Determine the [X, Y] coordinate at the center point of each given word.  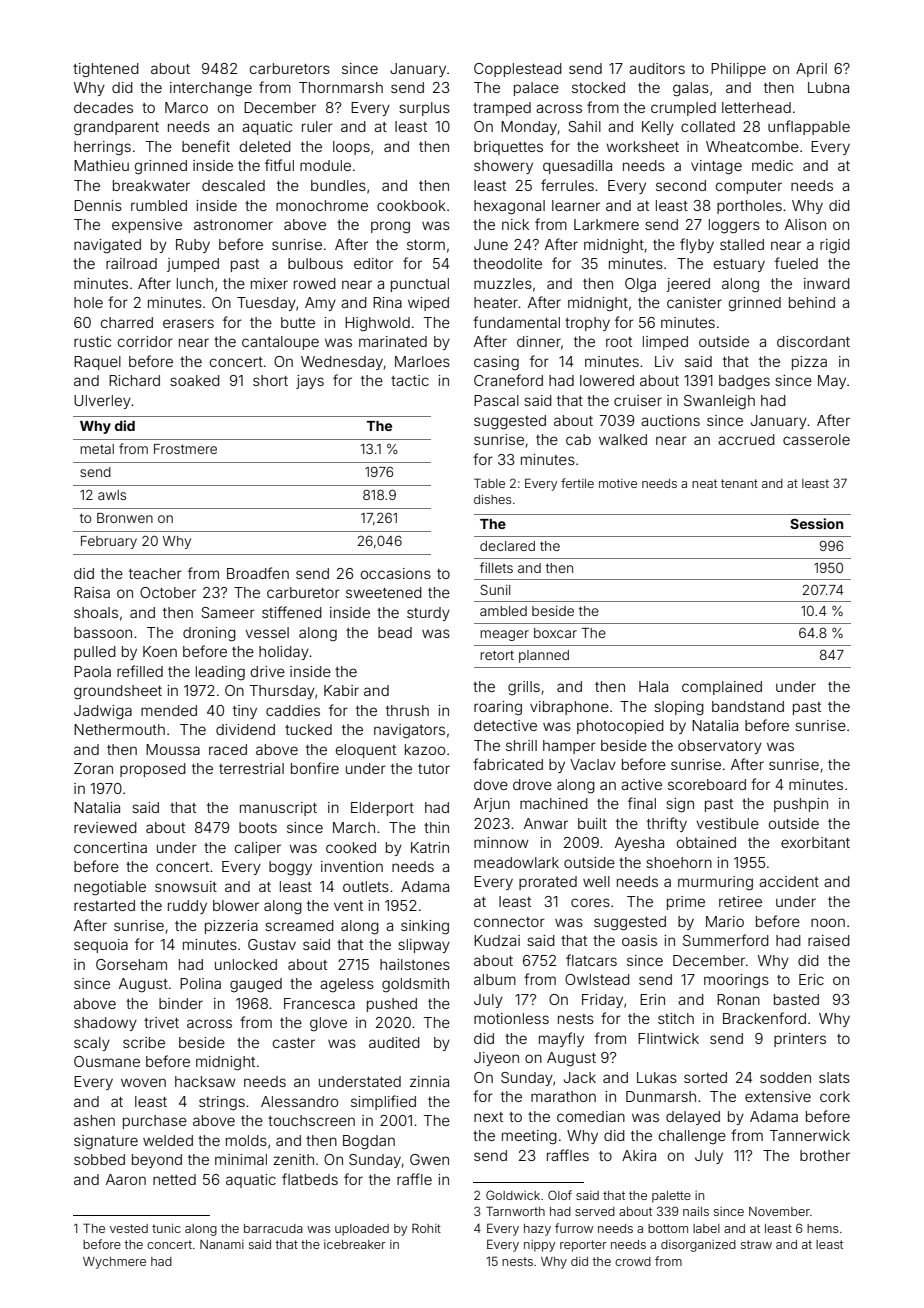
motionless [511, 1018]
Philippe [738, 70]
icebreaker [355, 1244]
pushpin [801, 805]
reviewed [105, 827]
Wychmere [114, 1263]
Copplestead [518, 70]
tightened [106, 70]
